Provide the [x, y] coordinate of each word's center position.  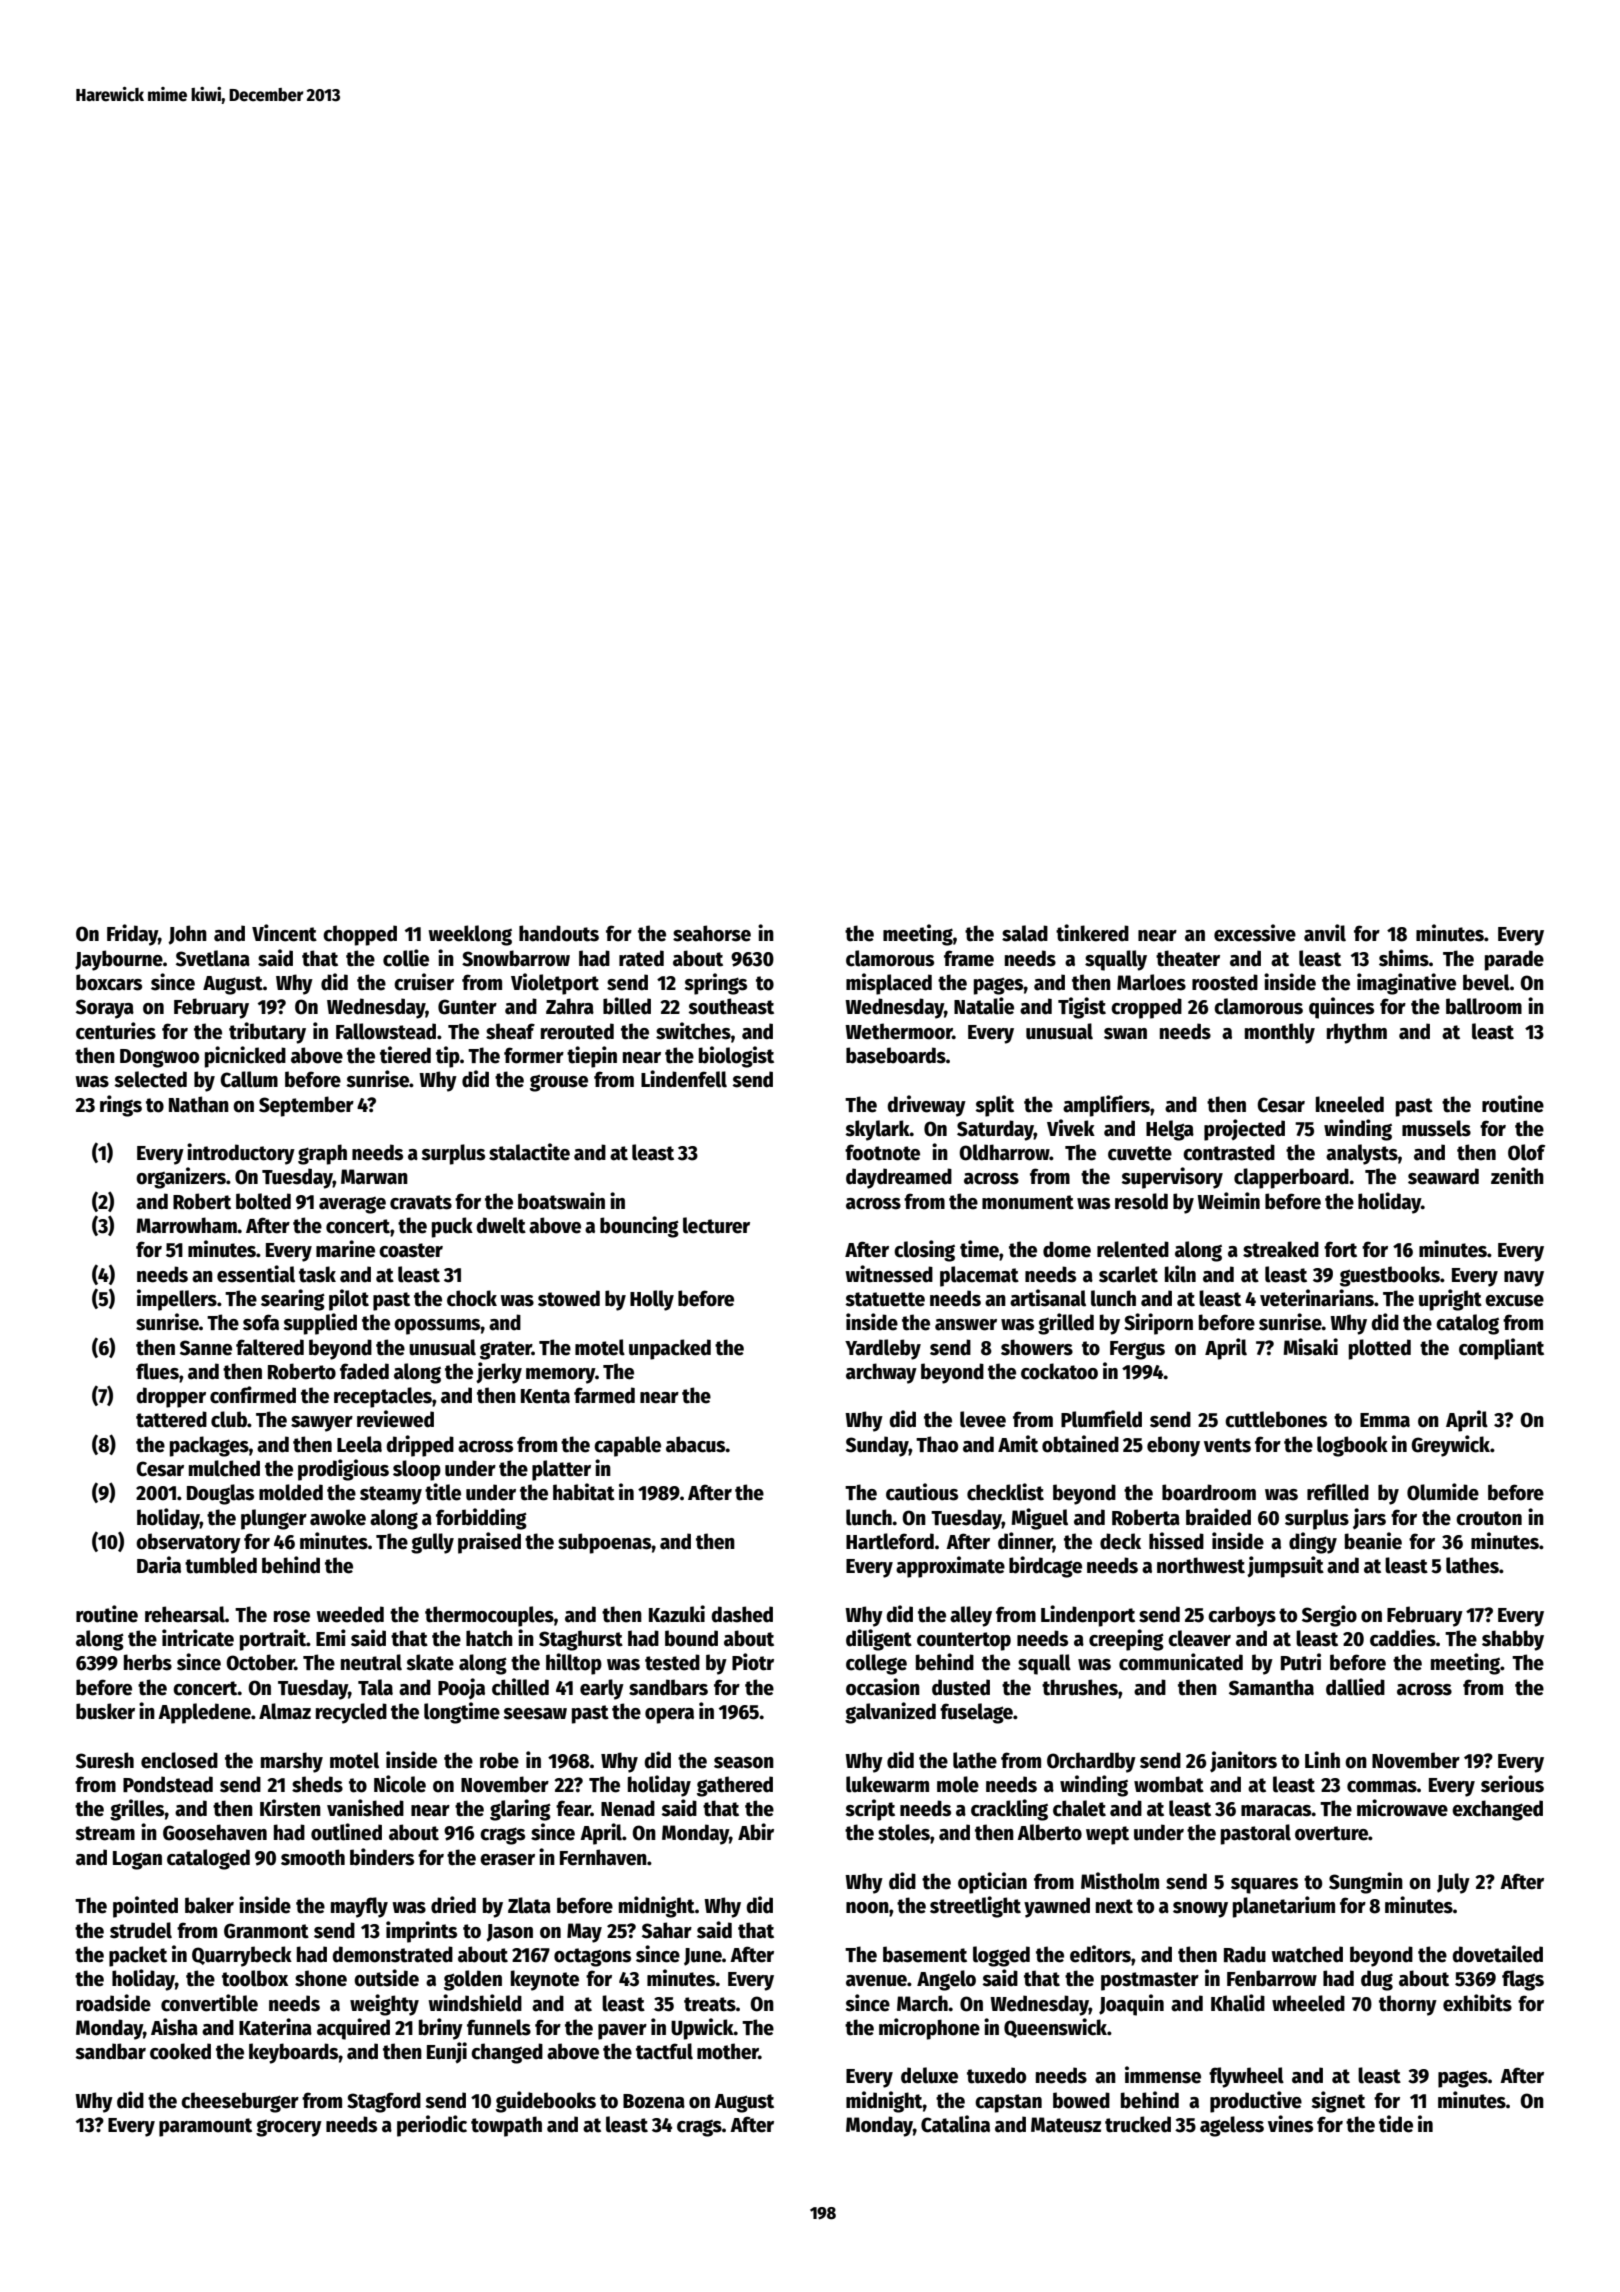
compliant [1501, 1349]
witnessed [889, 1274]
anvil [1325, 933]
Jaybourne [119, 960]
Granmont [266, 1931]
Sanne [206, 1348]
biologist [736, 1057]
